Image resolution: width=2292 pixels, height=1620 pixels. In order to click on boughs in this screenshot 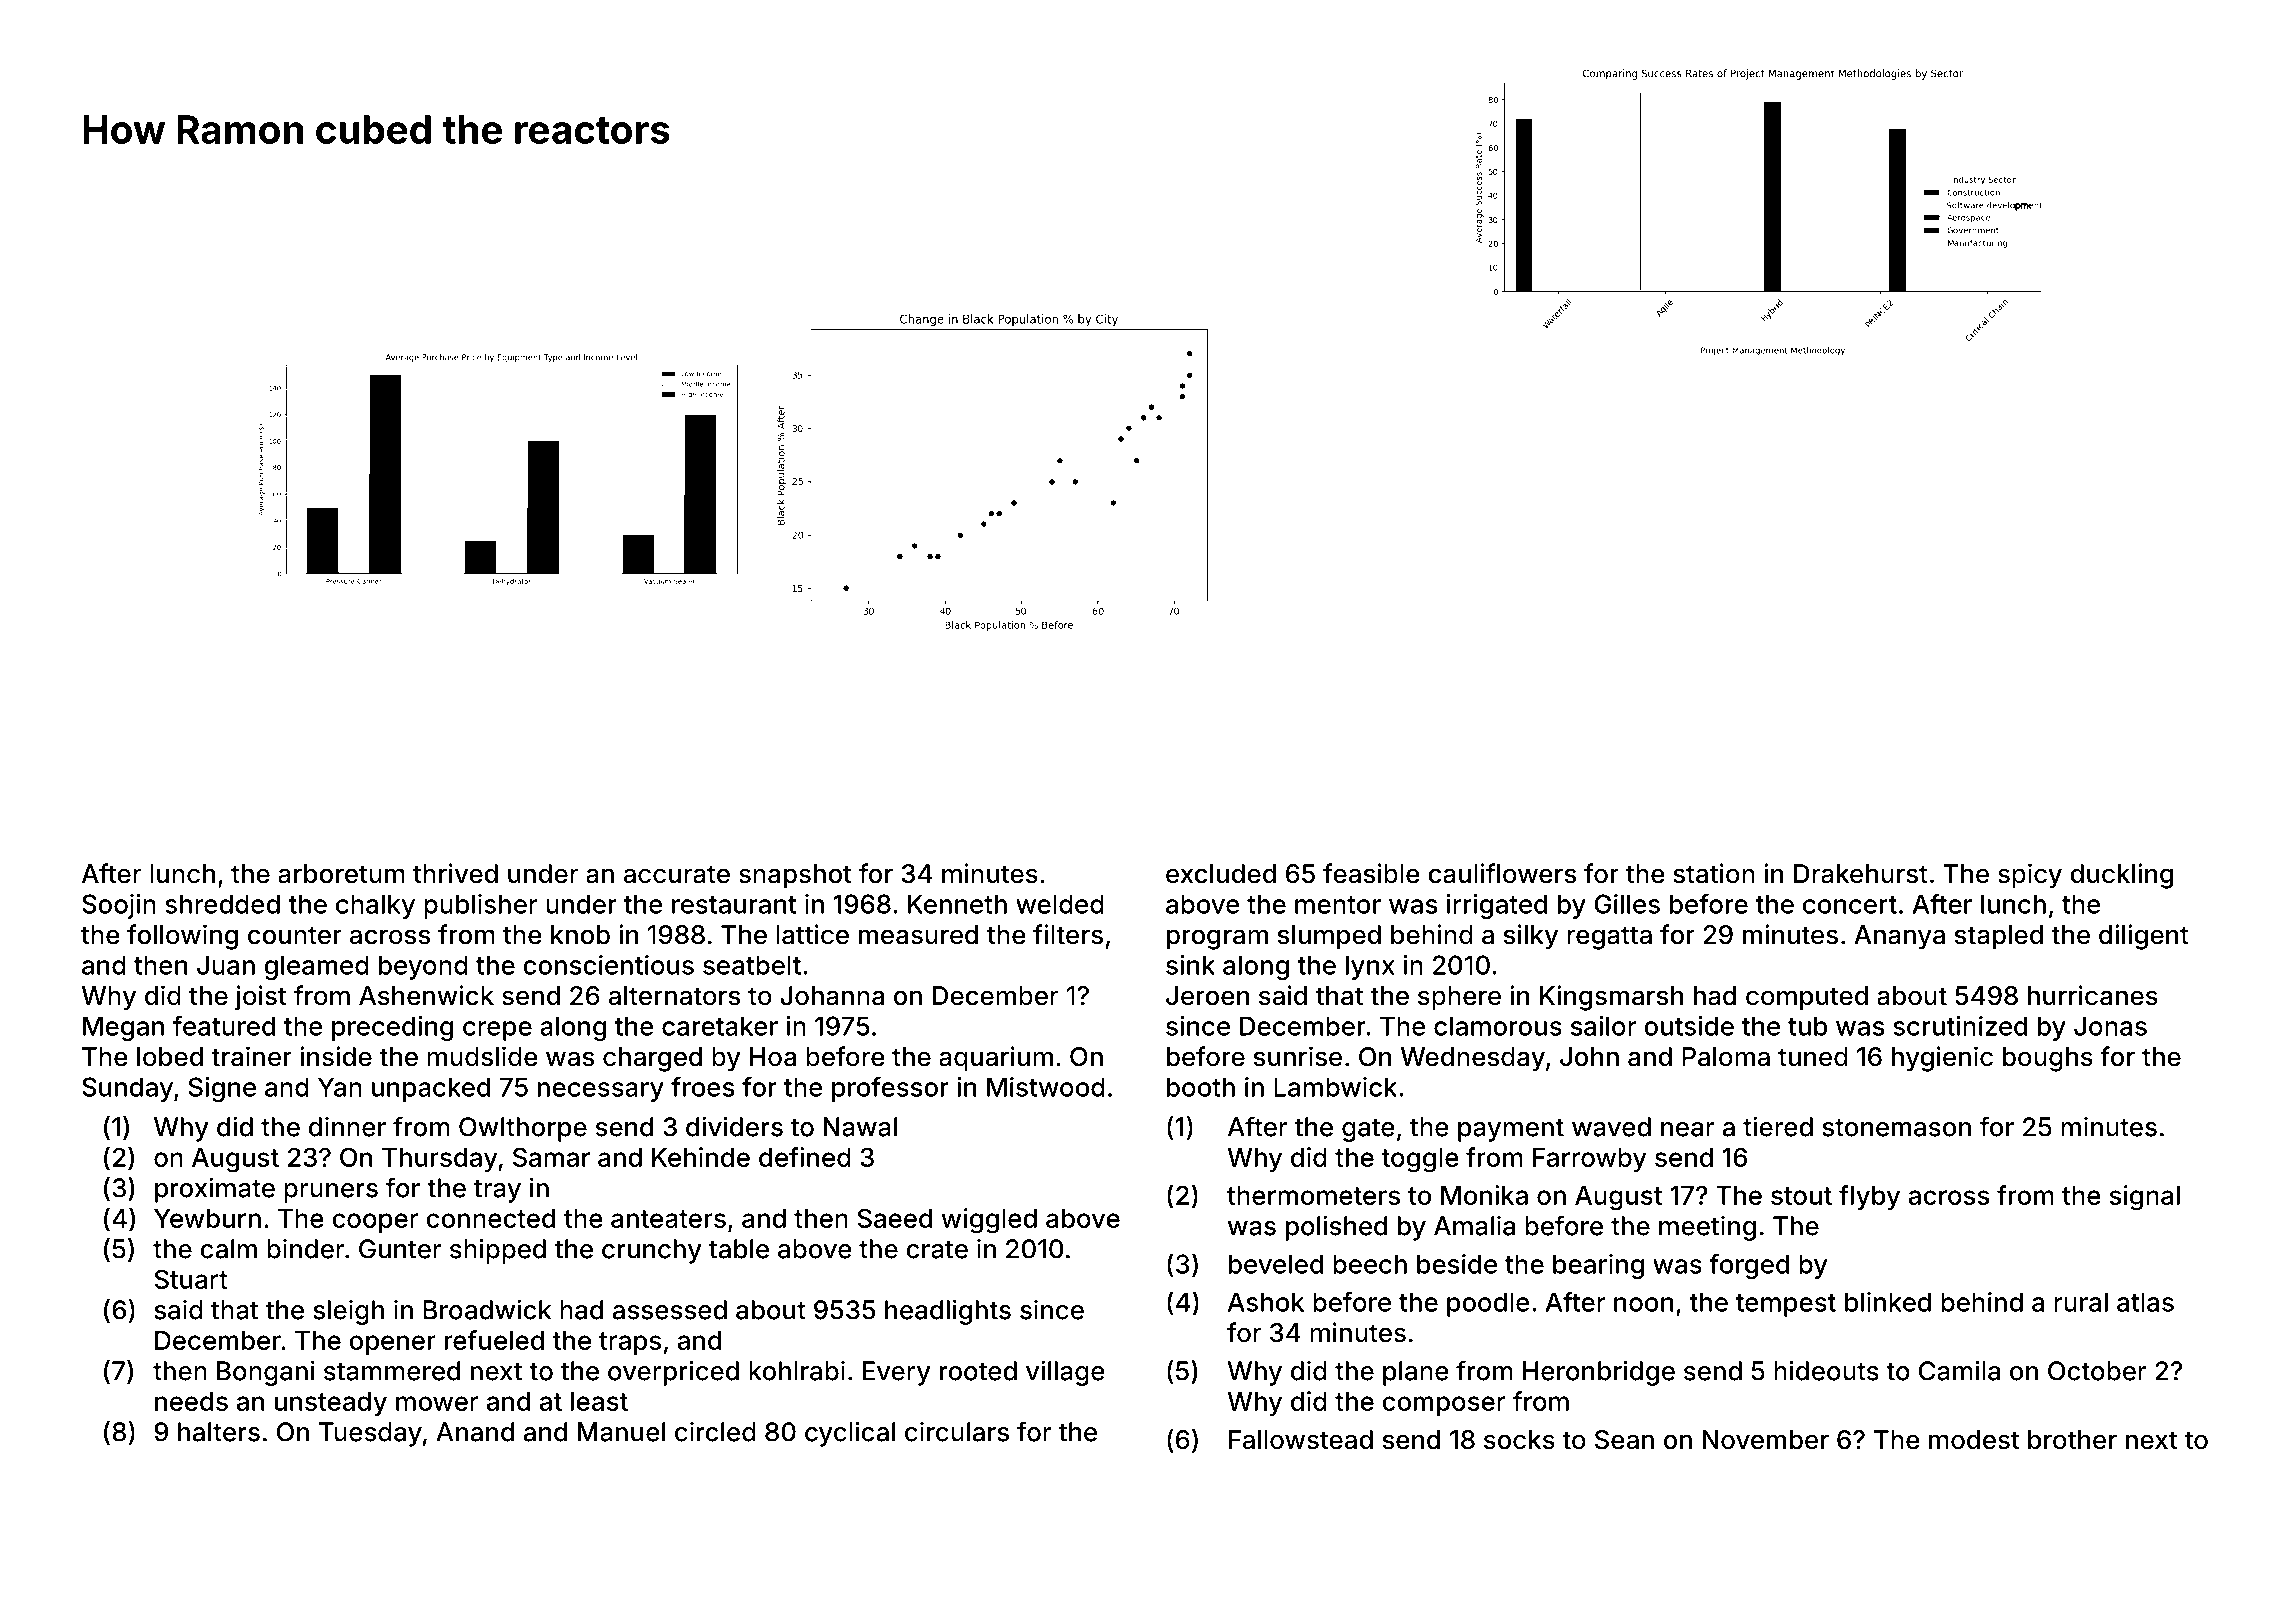, I will do `click(2048, 1059)`.
